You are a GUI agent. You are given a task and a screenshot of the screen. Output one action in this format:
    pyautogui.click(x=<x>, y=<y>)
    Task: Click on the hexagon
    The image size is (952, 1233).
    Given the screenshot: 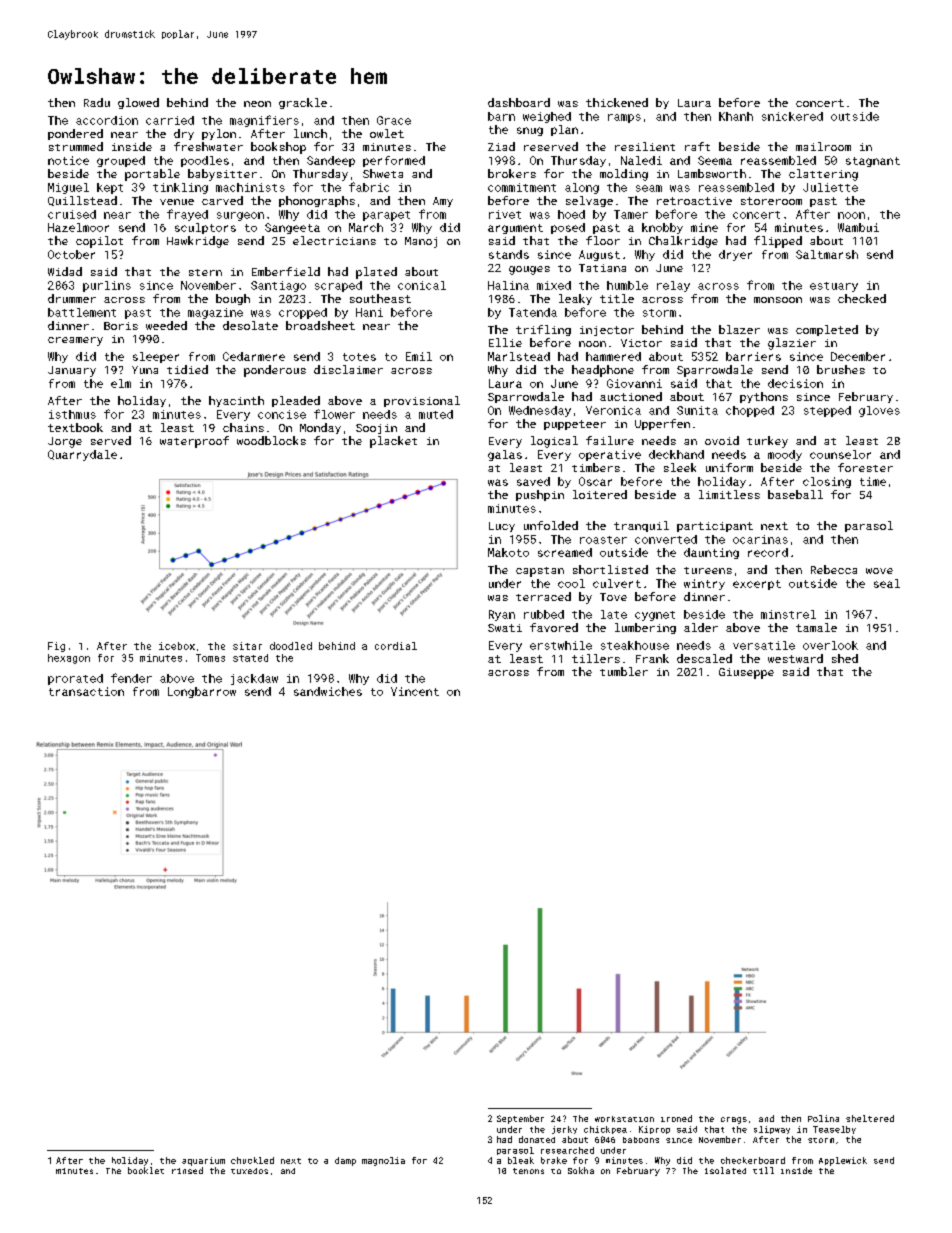 What is the action you would take?
    pyautogui.click(x=69, y=659)
